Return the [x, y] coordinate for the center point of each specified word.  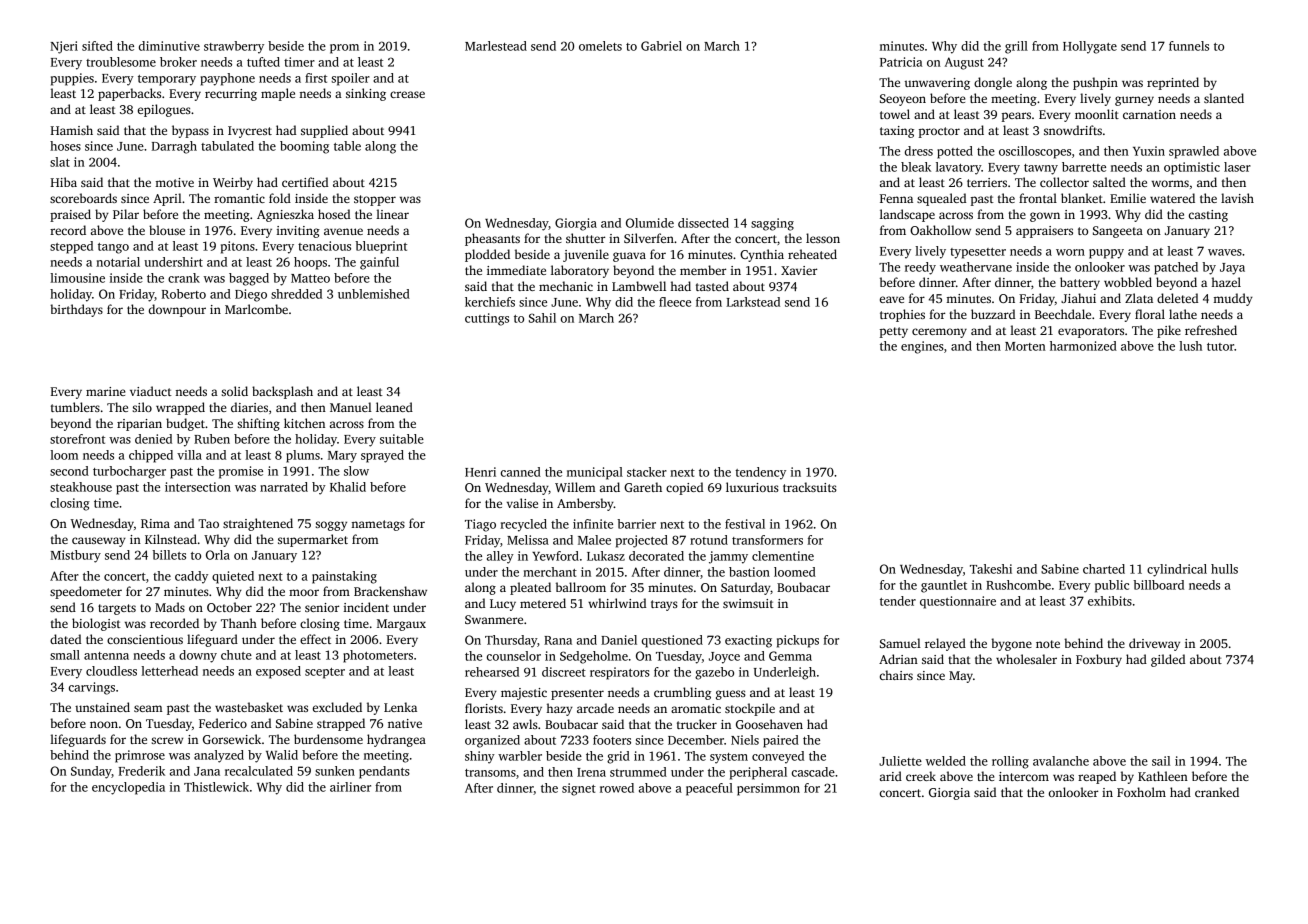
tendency [760, 473]
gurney [1134, 101]
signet [579, 789]
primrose [140, 756]
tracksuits [810, 487]
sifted [97, 46]
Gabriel [661, 46]
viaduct [151, 391]
